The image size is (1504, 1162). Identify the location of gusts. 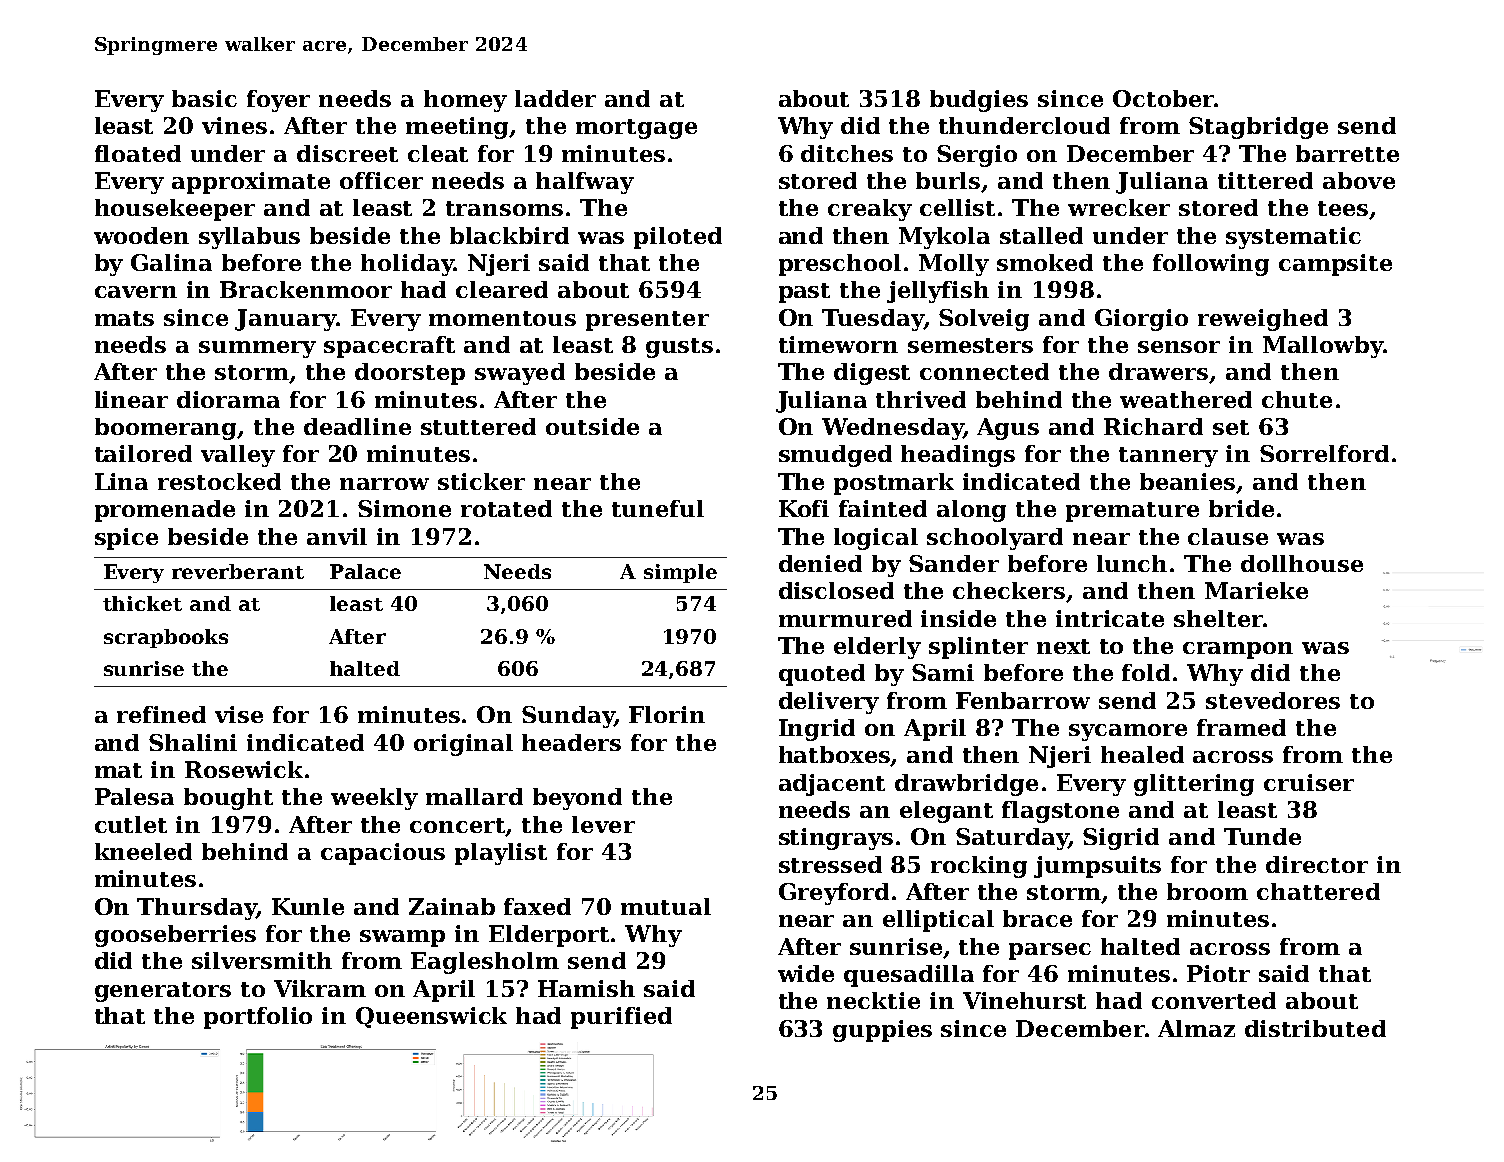
(679, 348).
